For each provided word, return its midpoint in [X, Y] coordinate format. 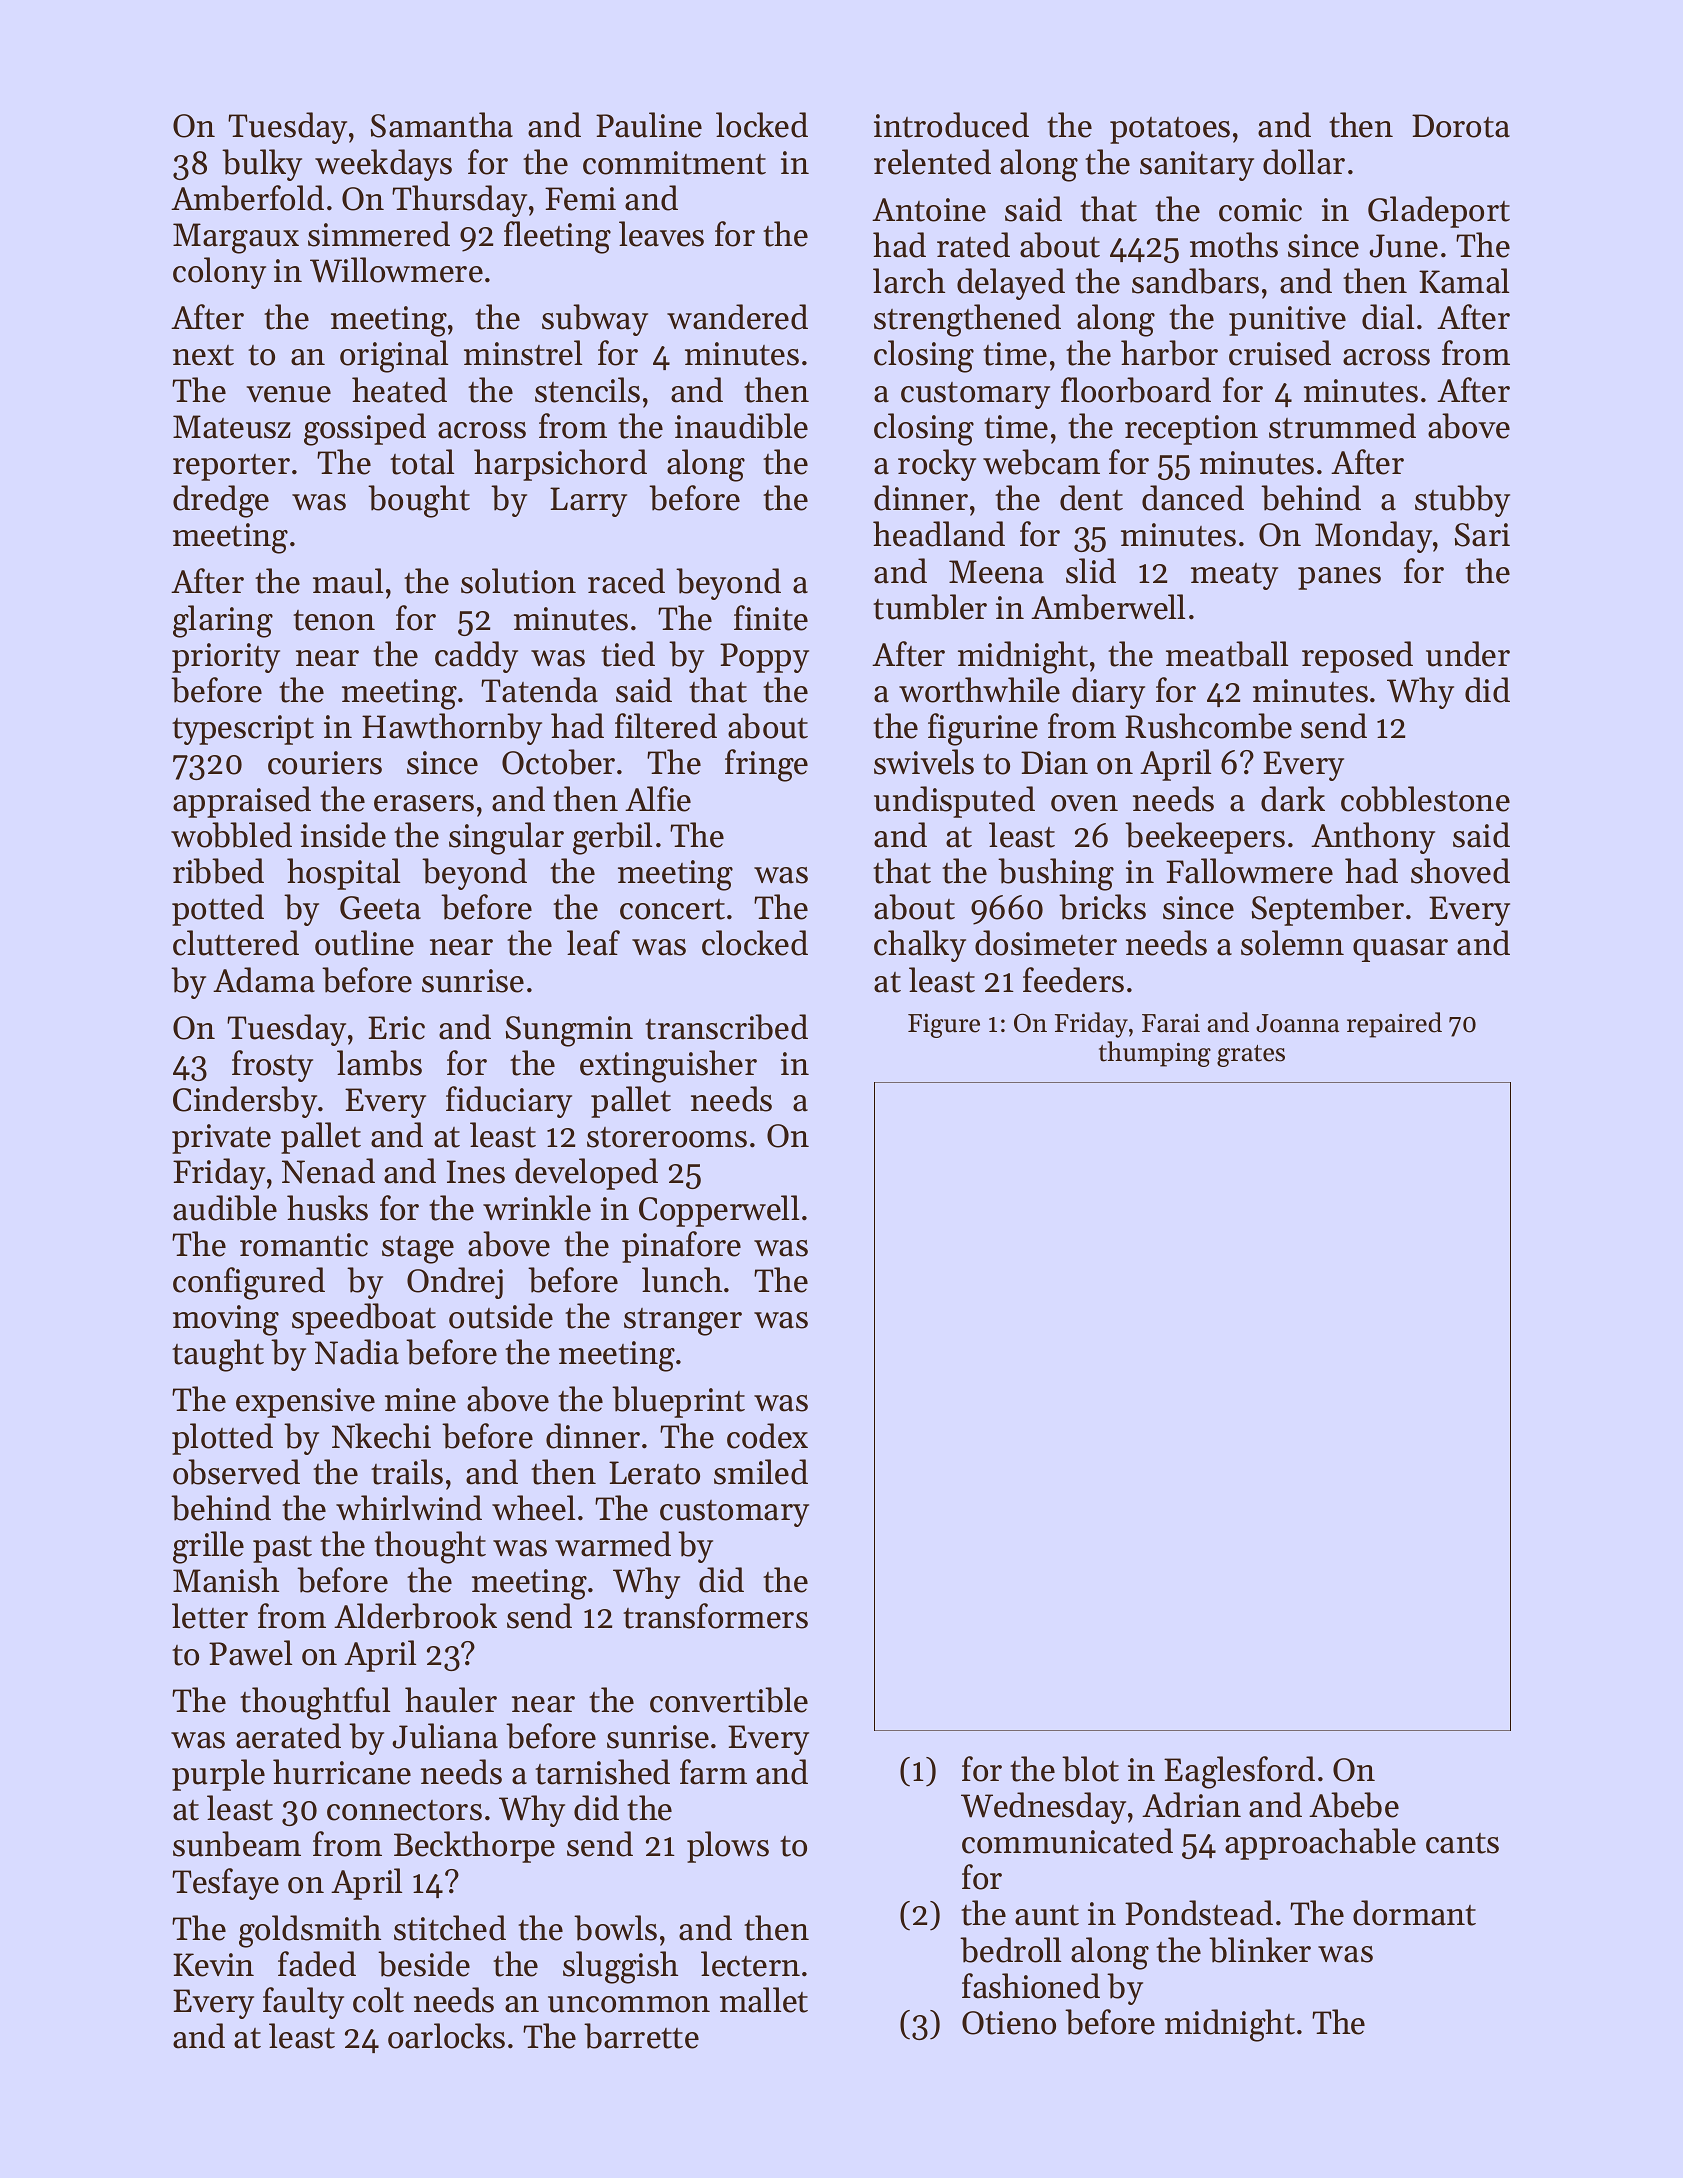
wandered [737, 317]
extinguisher [668, 1066]
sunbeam [237, 1844]
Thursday [459, 201]
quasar [1400, 950]
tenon [334, 620]
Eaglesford [1239, 1772]
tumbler [930, 607]
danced [1193, 498]
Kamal [1464, 281]
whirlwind [409, 1508]
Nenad [328, 1171]
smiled [761, 1472]
